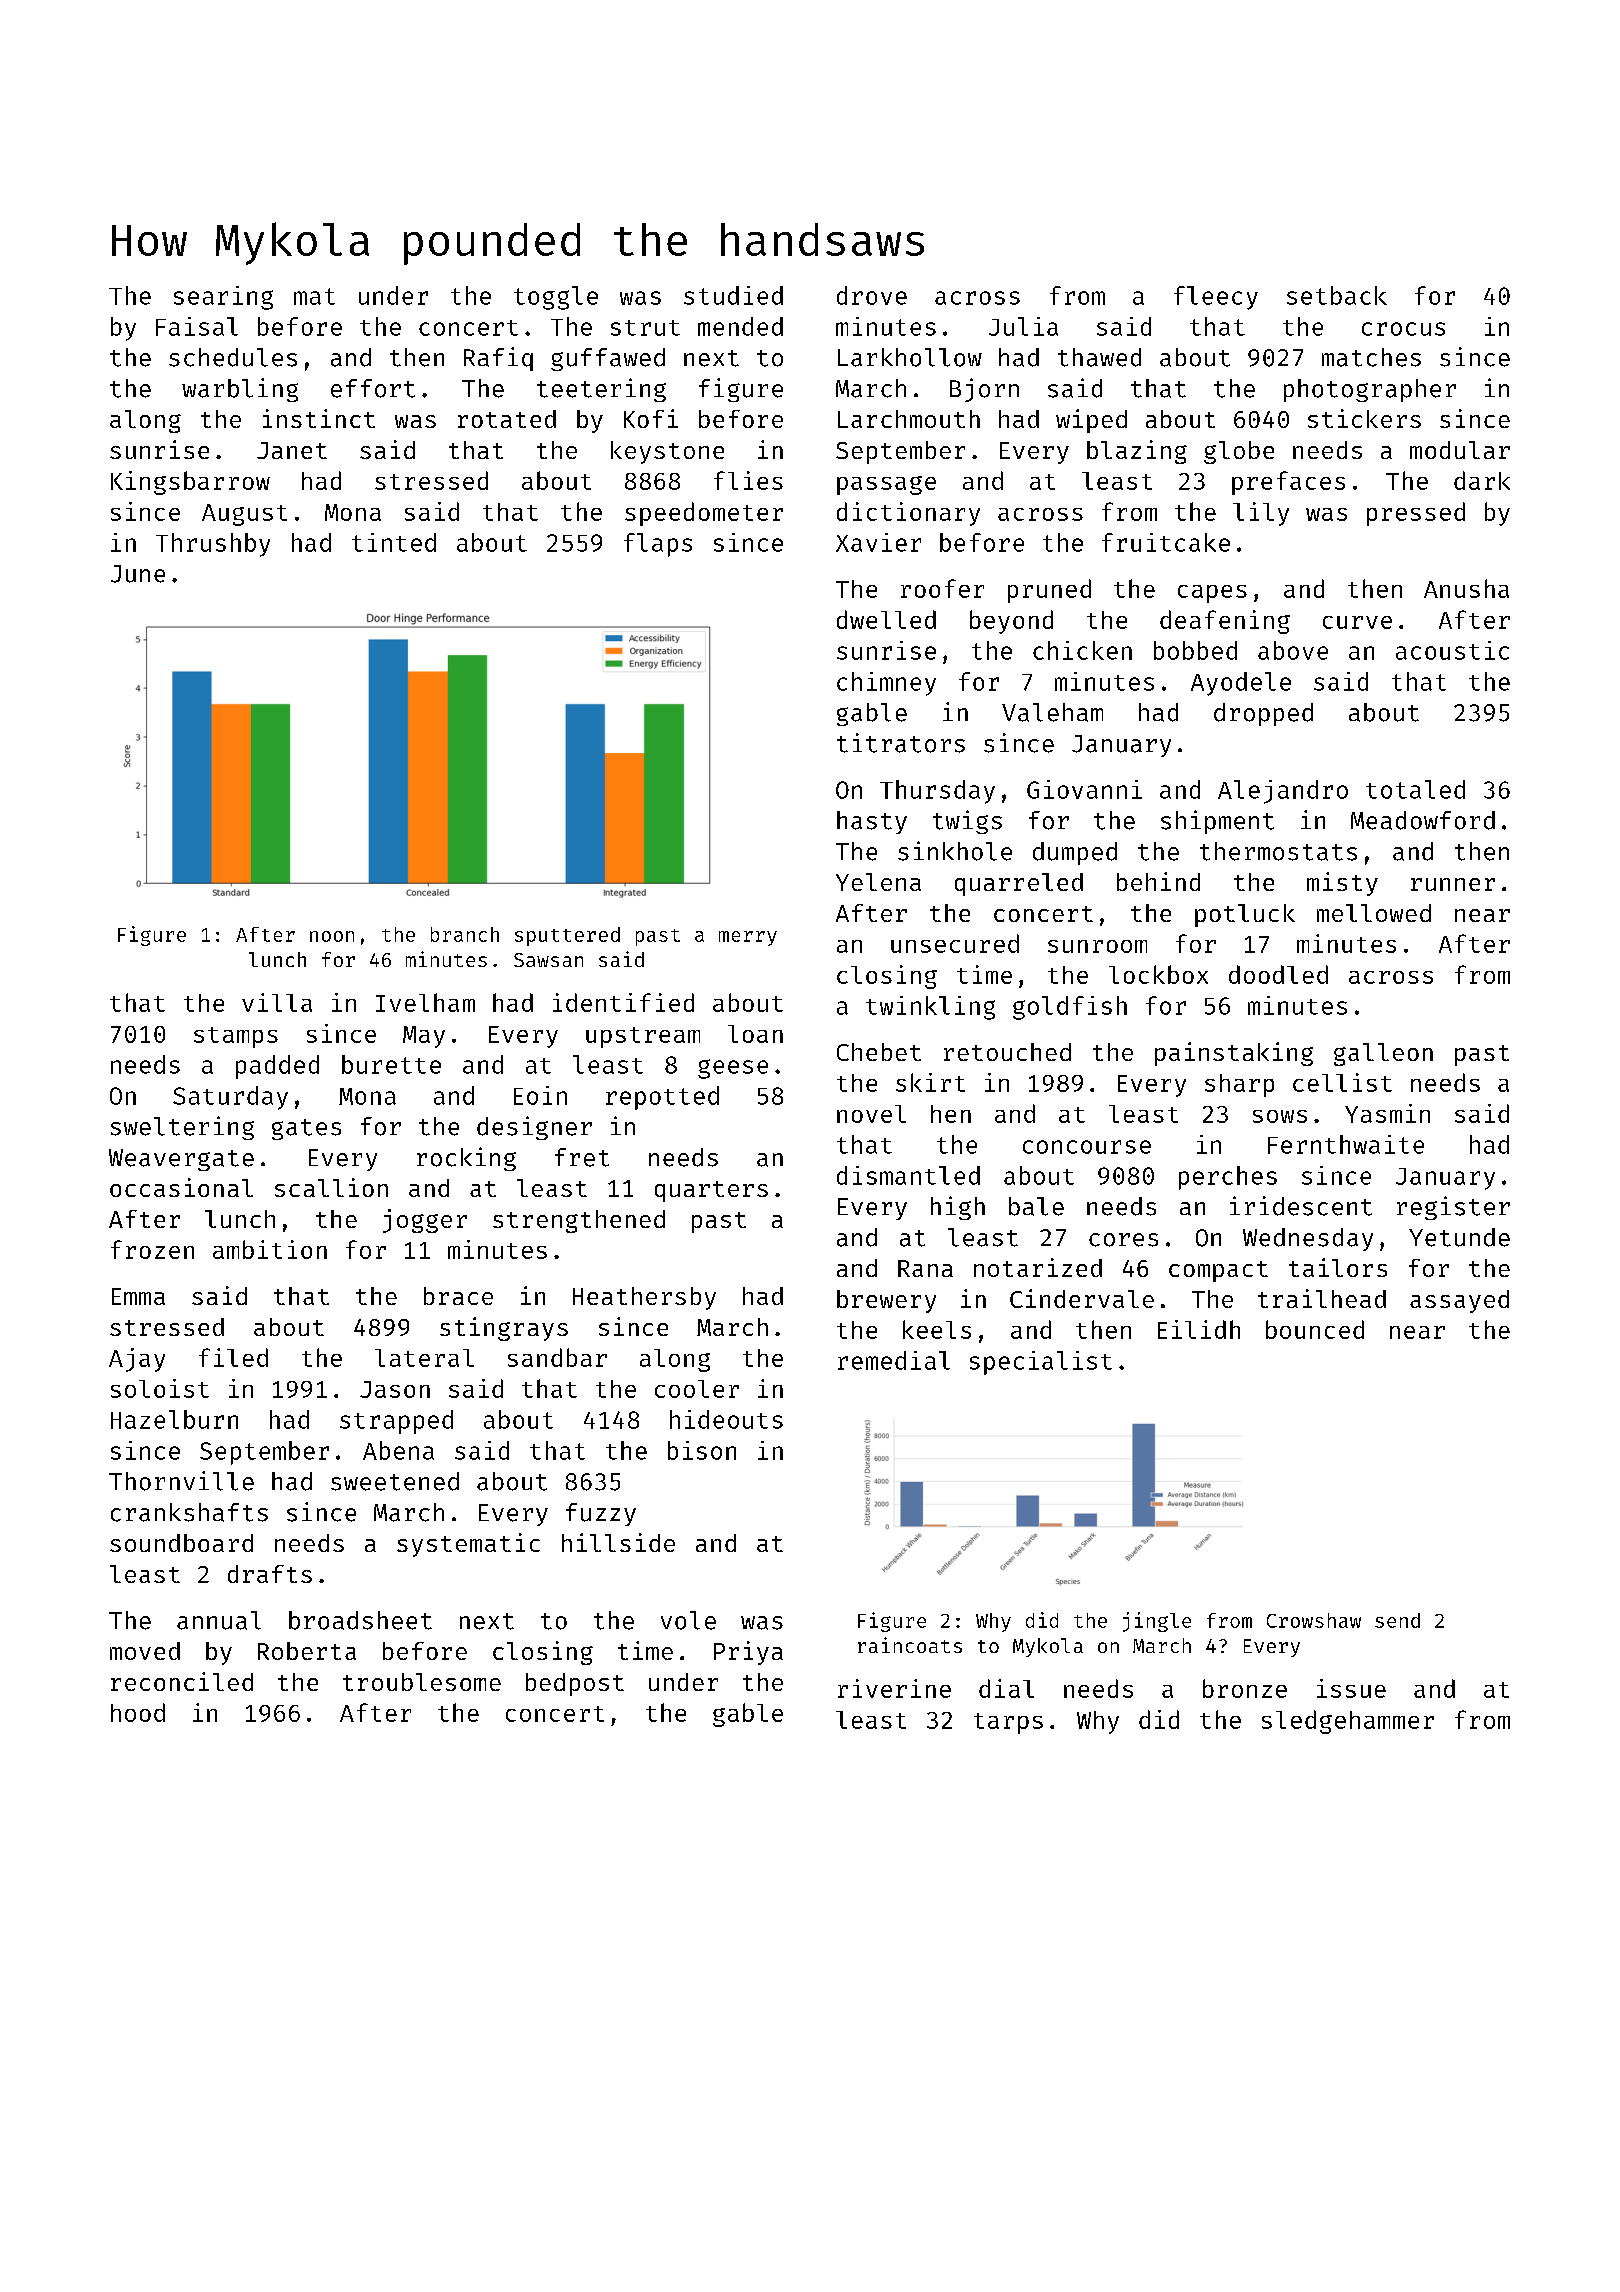 The height and width of the screenshot is (2292, 1620). Describe the element at coordinates (575, 1684) in the screenshot. I see `bedpost` at that location.
